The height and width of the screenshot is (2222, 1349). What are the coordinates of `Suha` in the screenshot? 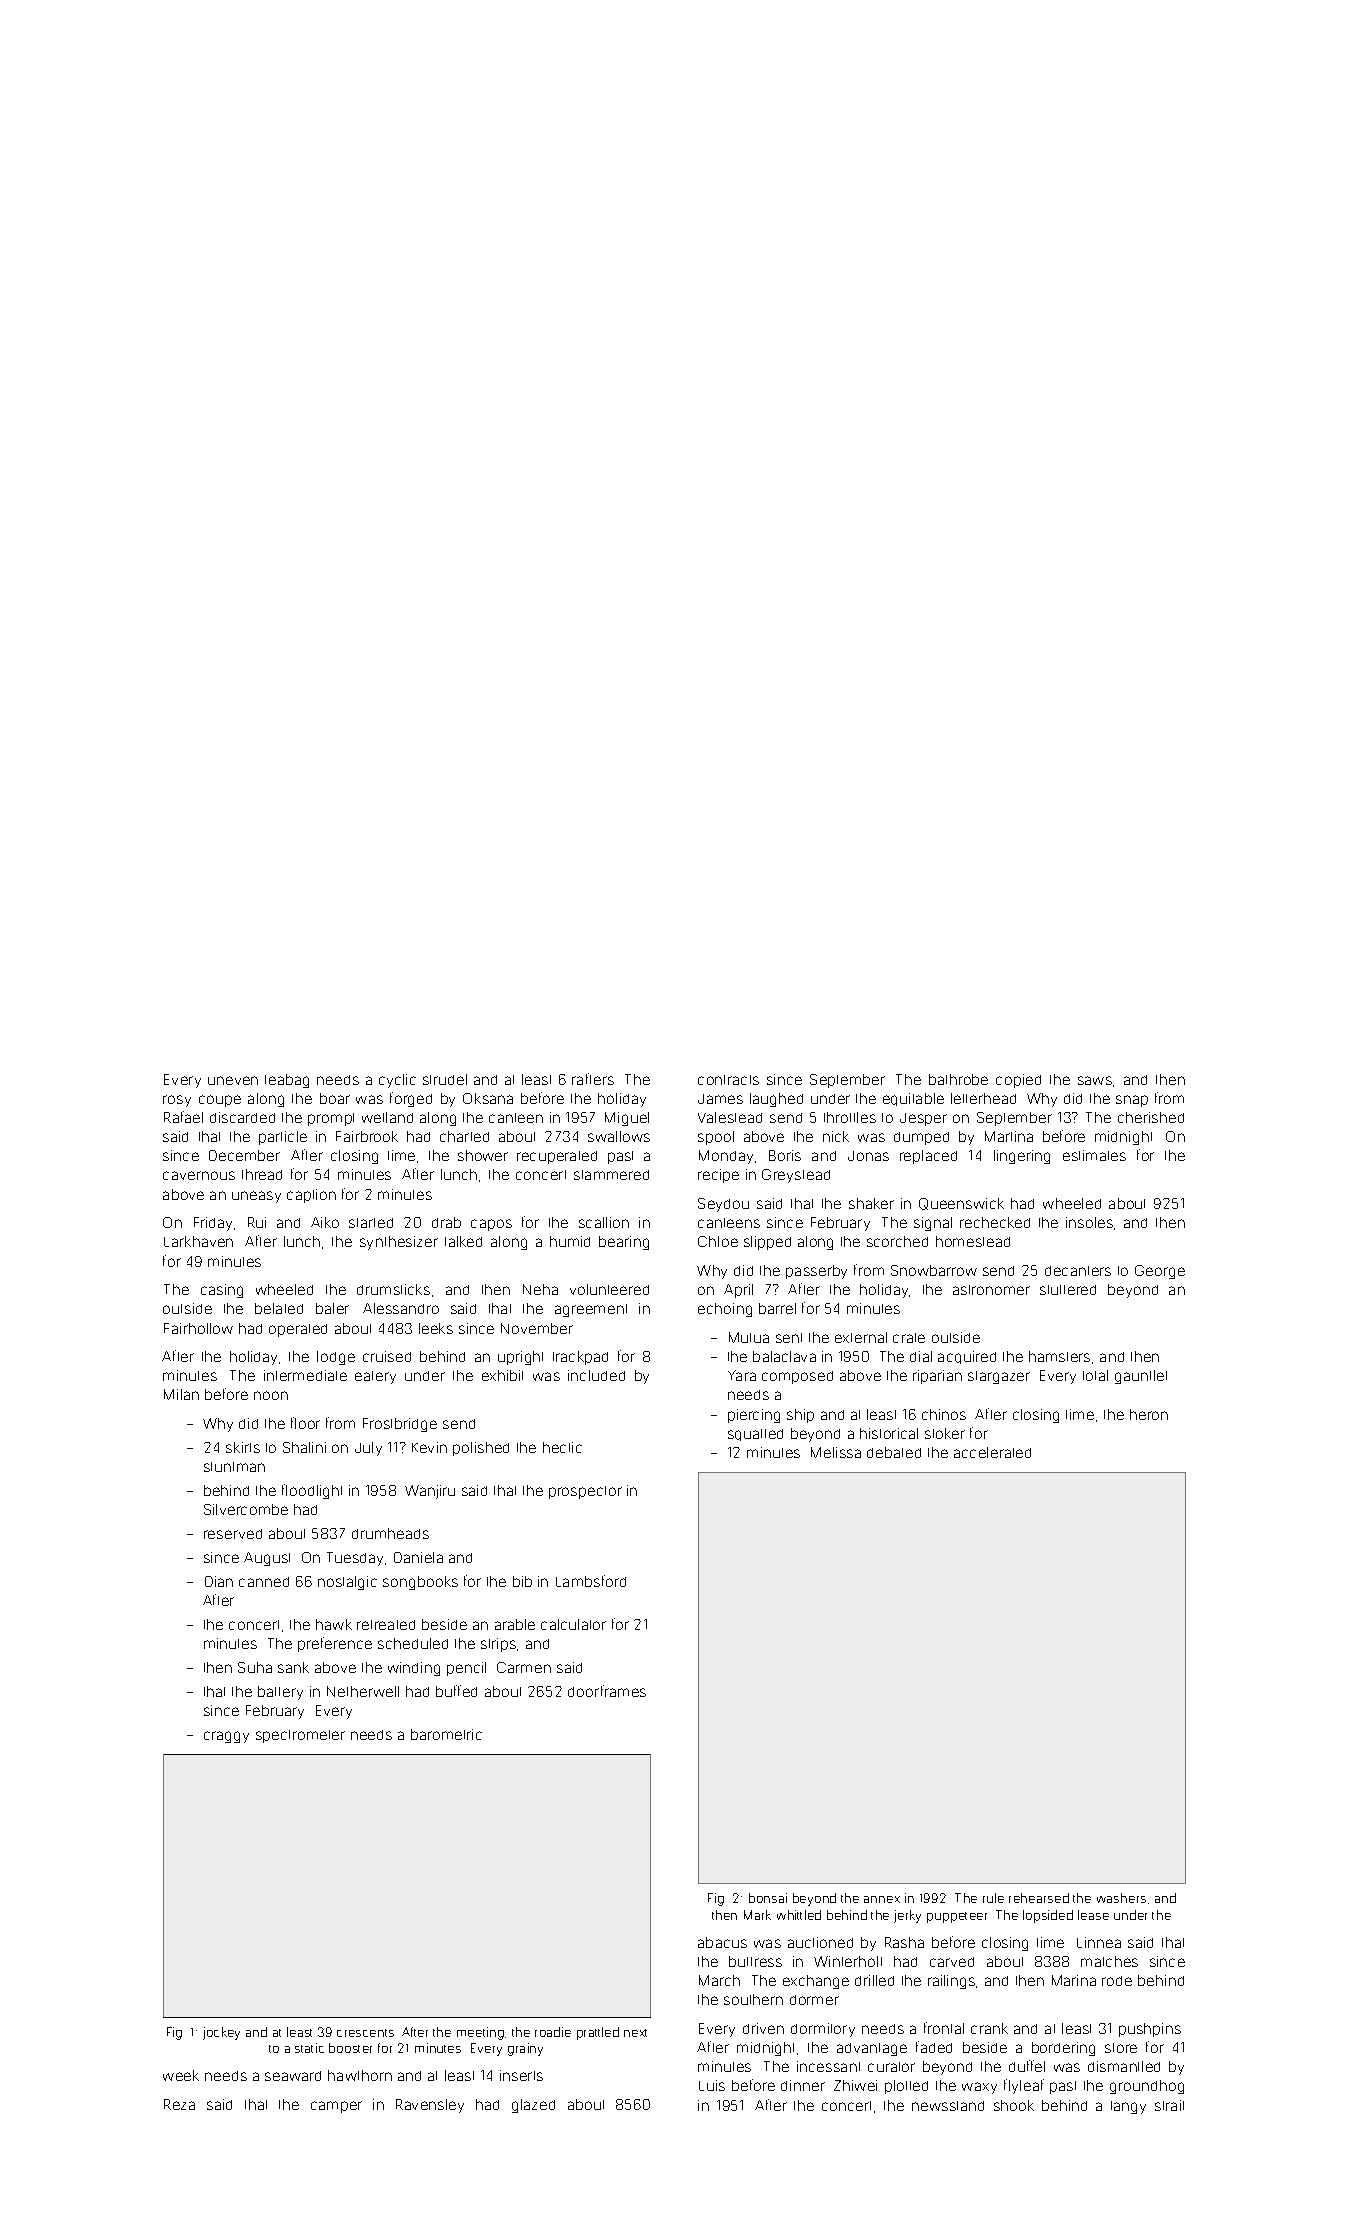 It's located at (255, 1667).
